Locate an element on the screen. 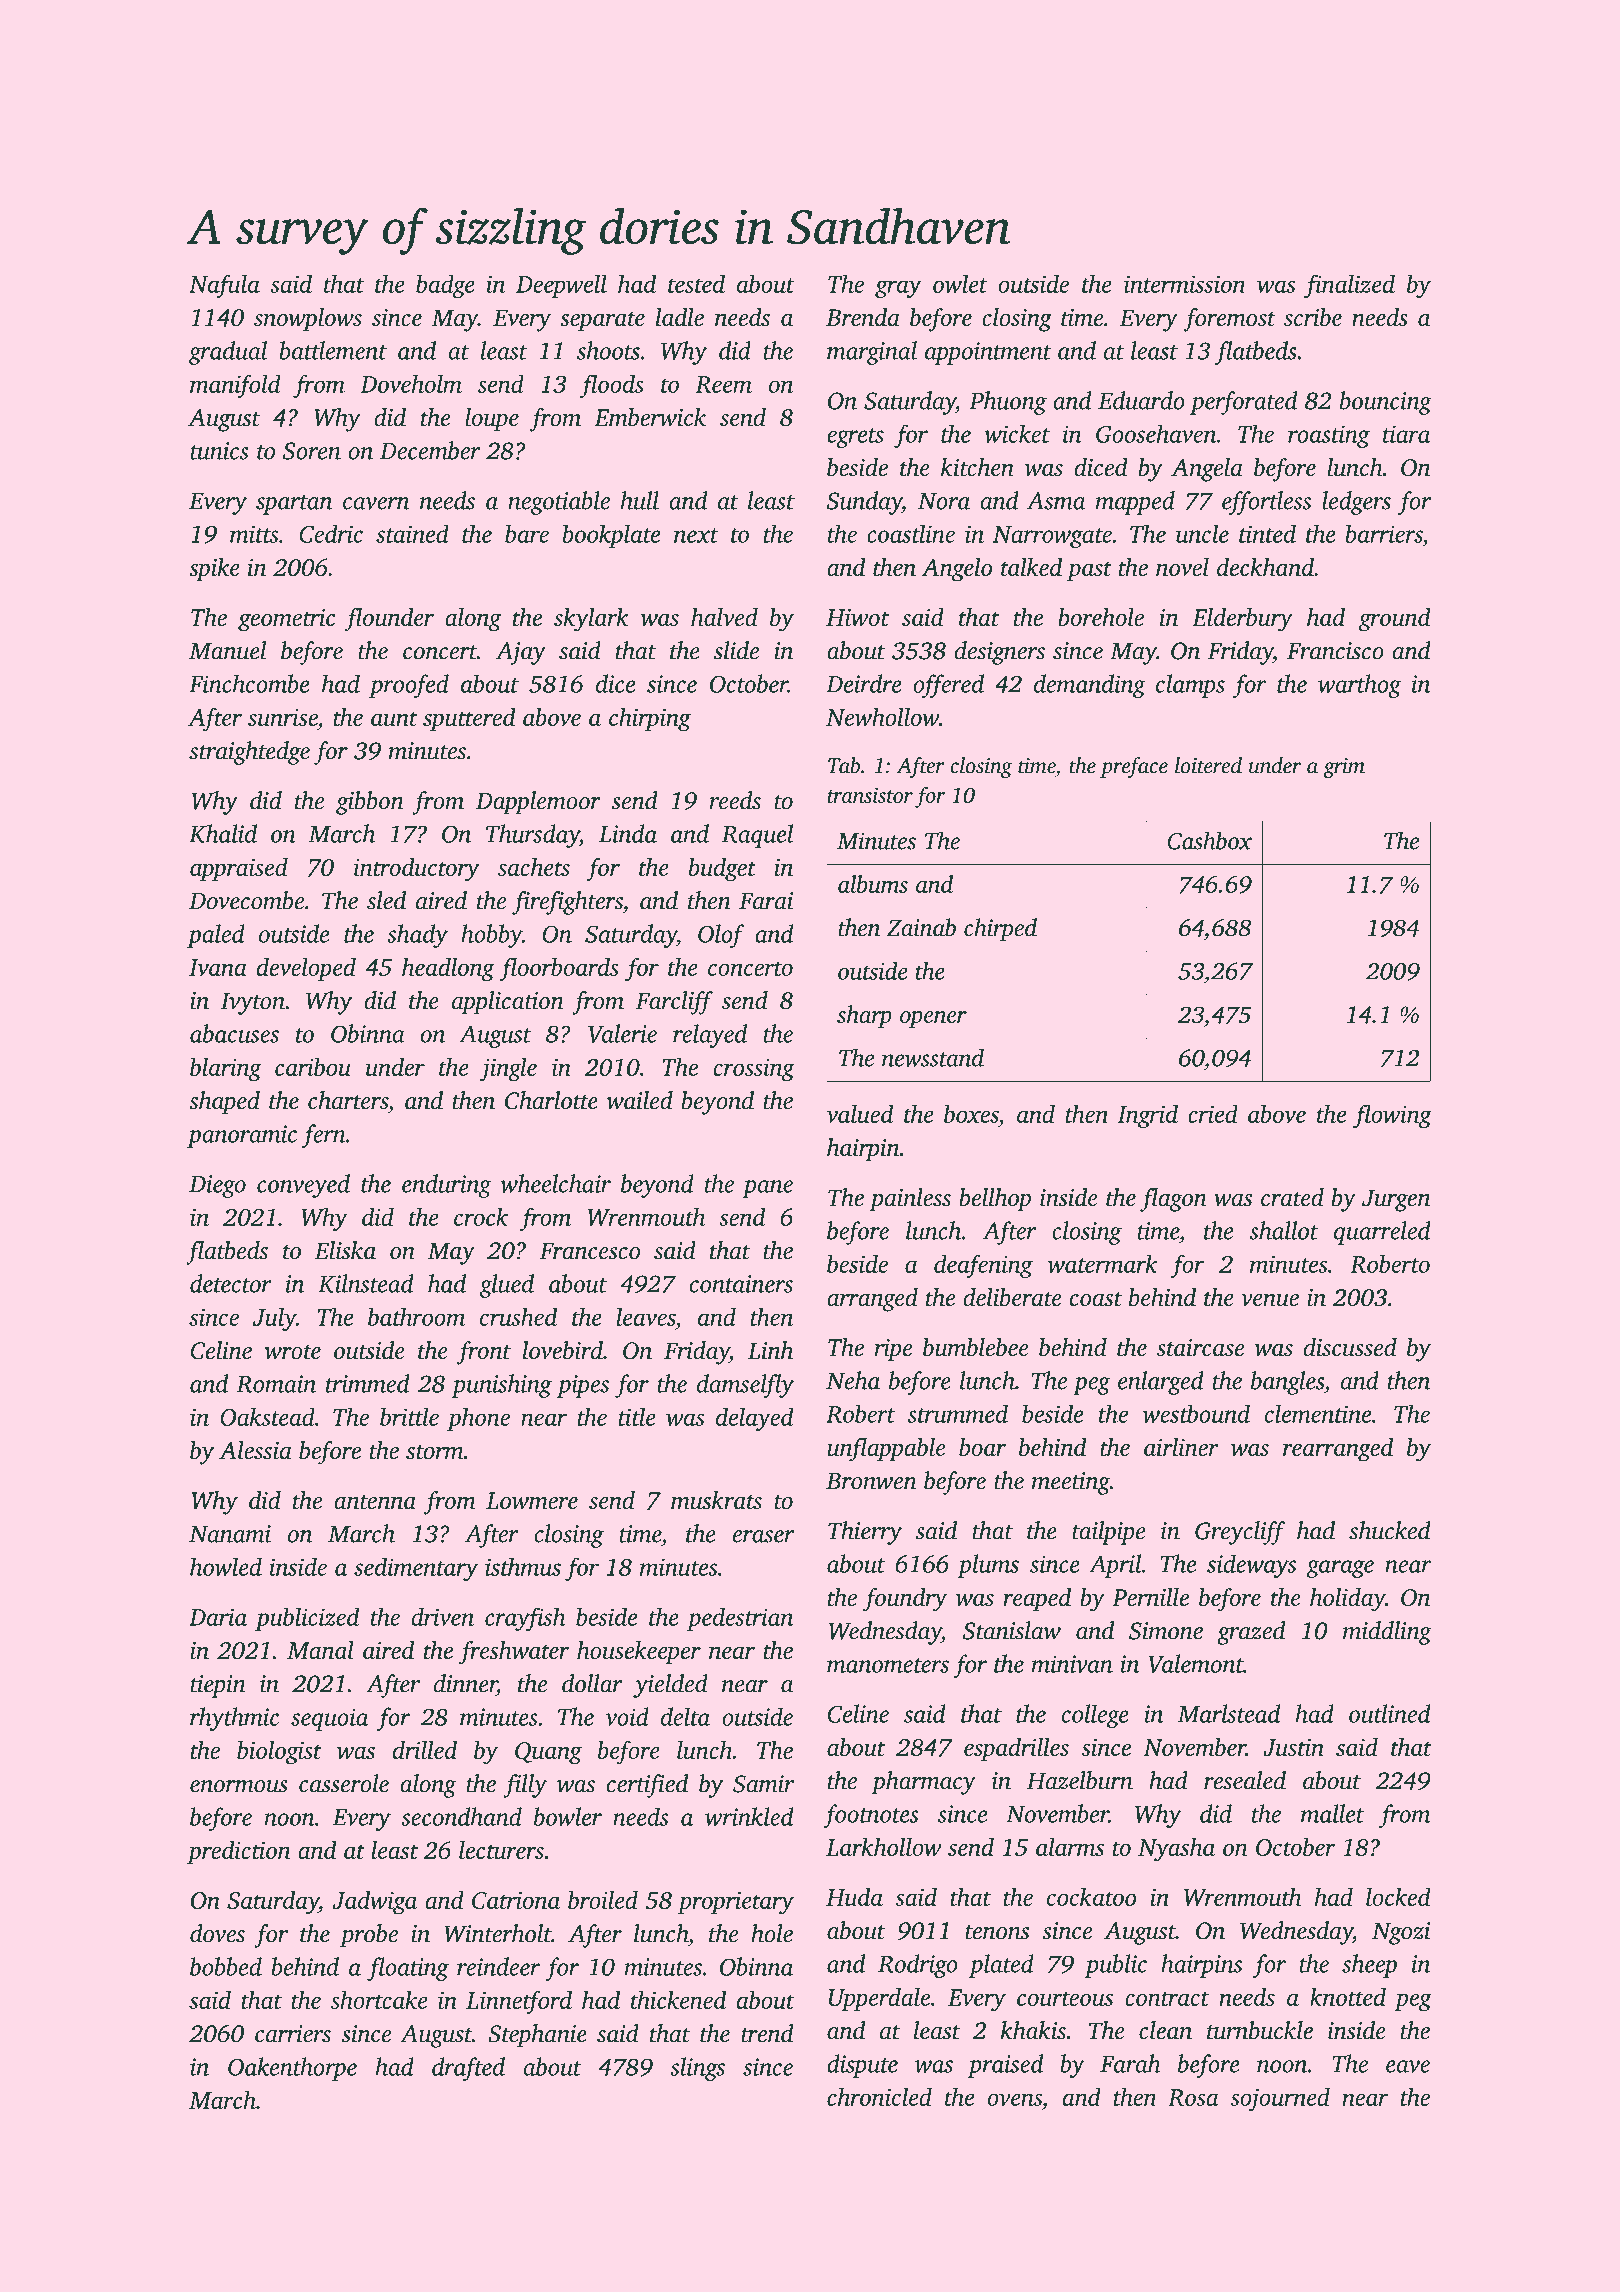 The height and width of the screenshot is (2292, 1620). sharp is located at coordinates (864, 1016).
